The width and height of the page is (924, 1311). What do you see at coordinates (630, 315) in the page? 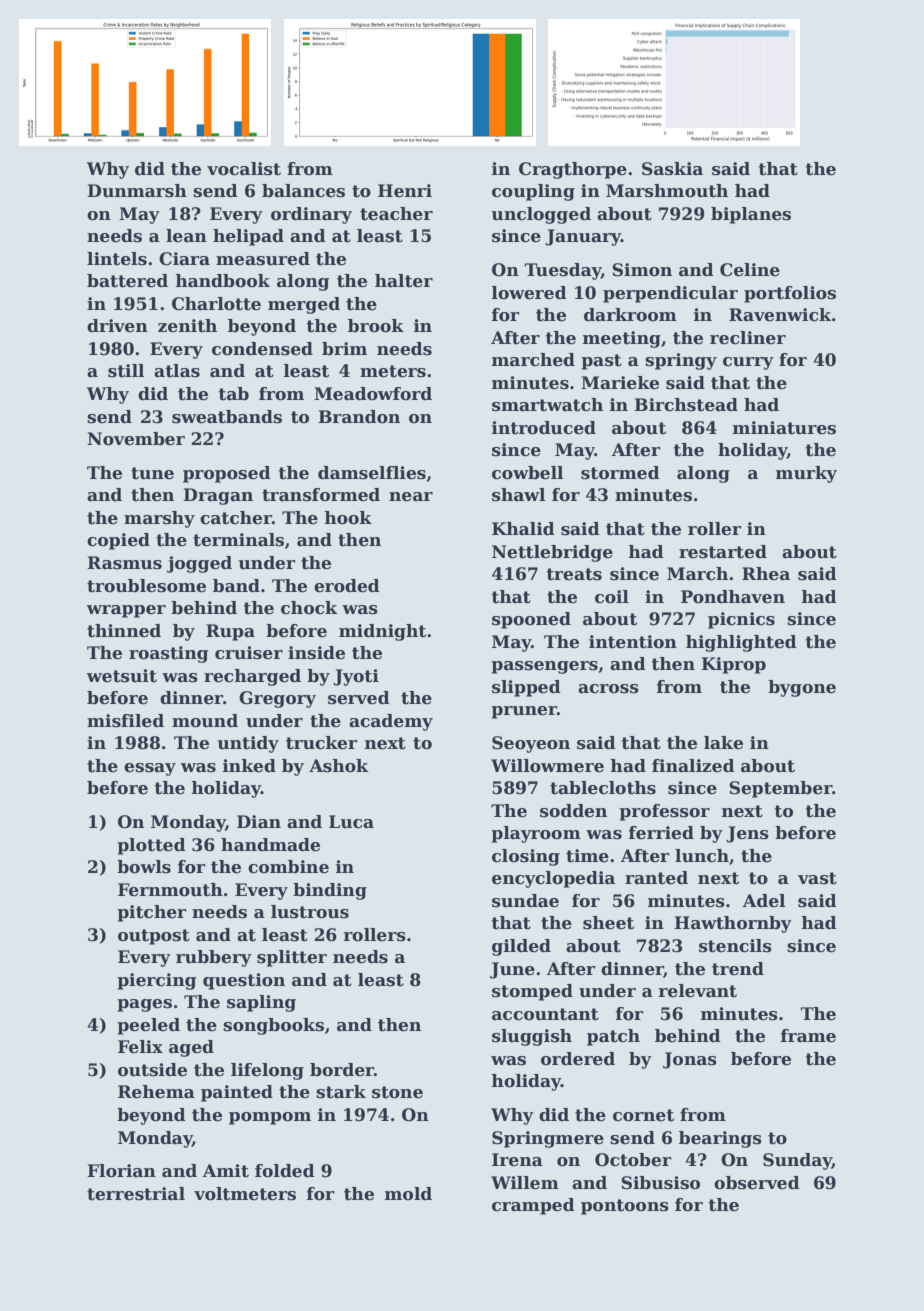
I see `darkroom` at bounding box center [630, 315].
